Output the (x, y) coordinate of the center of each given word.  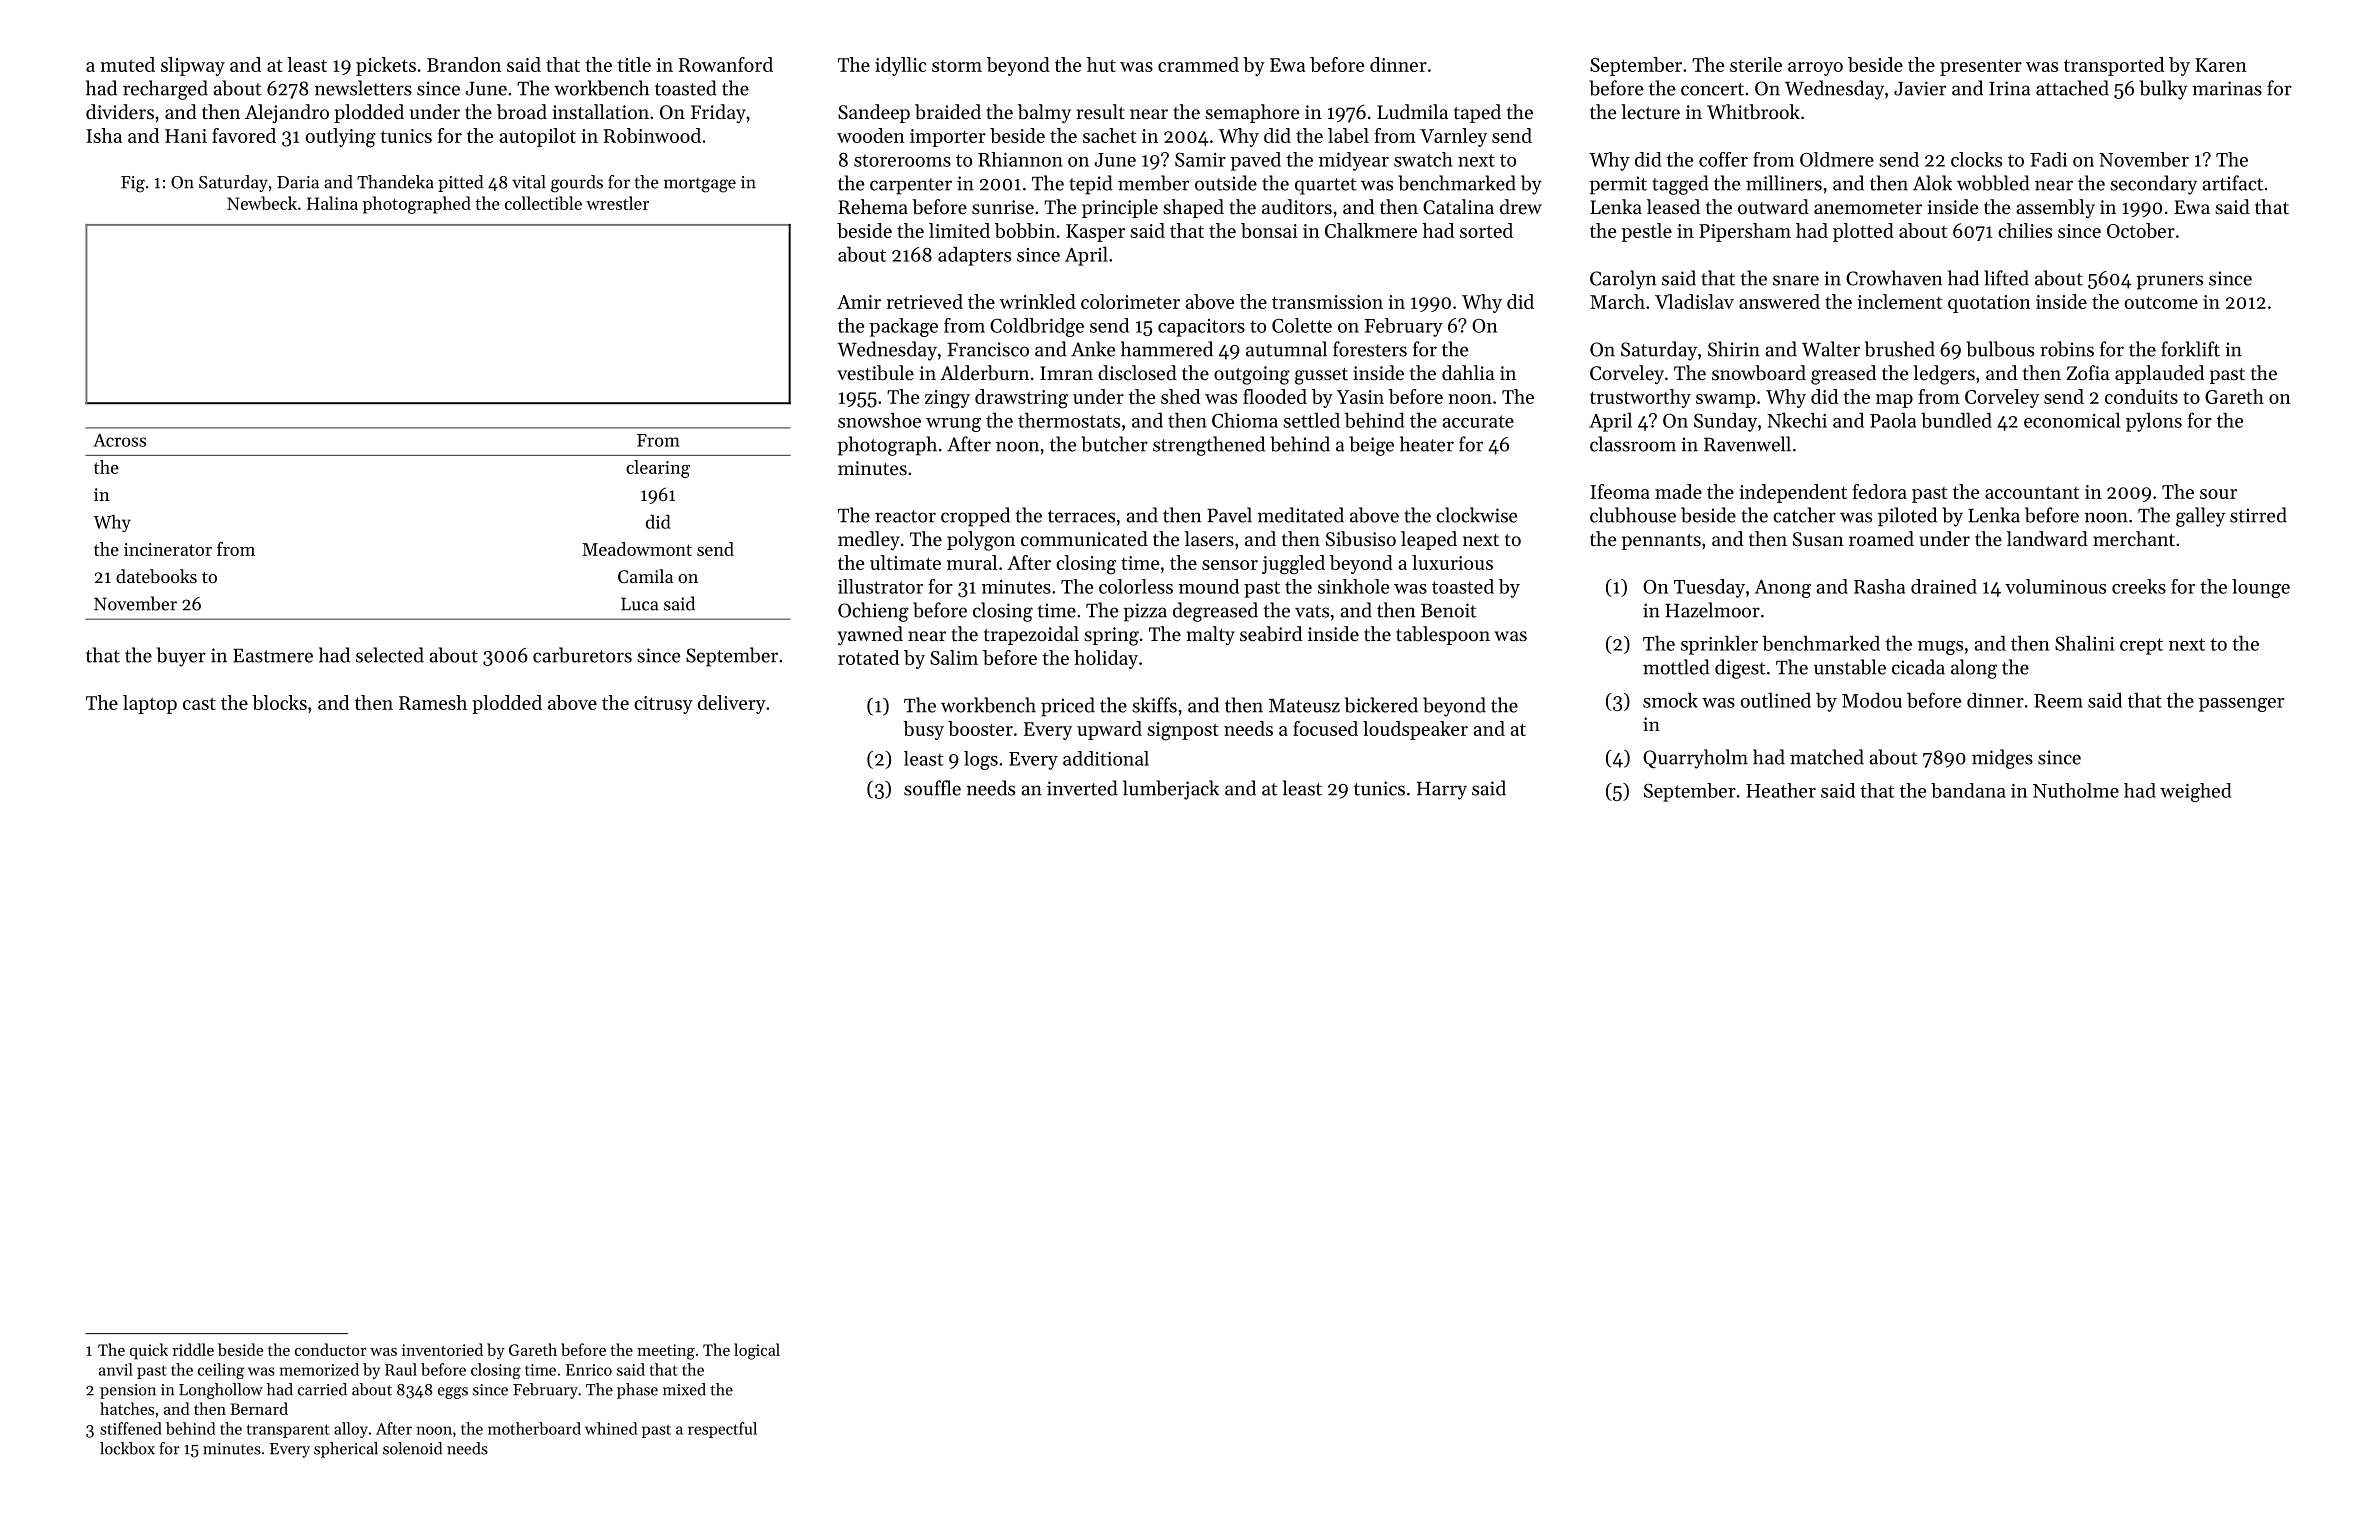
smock (1670, 700)
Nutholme (2076, 790)
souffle (932, 788)
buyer (181, 657)
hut (1101, 64)
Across (119, 440)
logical (757, 1351)
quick (149, 1351)
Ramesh (433, 702)
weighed (2196, 792)
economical (2072, 420)
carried (322, 1389)
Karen (2221, 65)
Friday (718, 113)
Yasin (1360, 397)
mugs (1940, 648)
